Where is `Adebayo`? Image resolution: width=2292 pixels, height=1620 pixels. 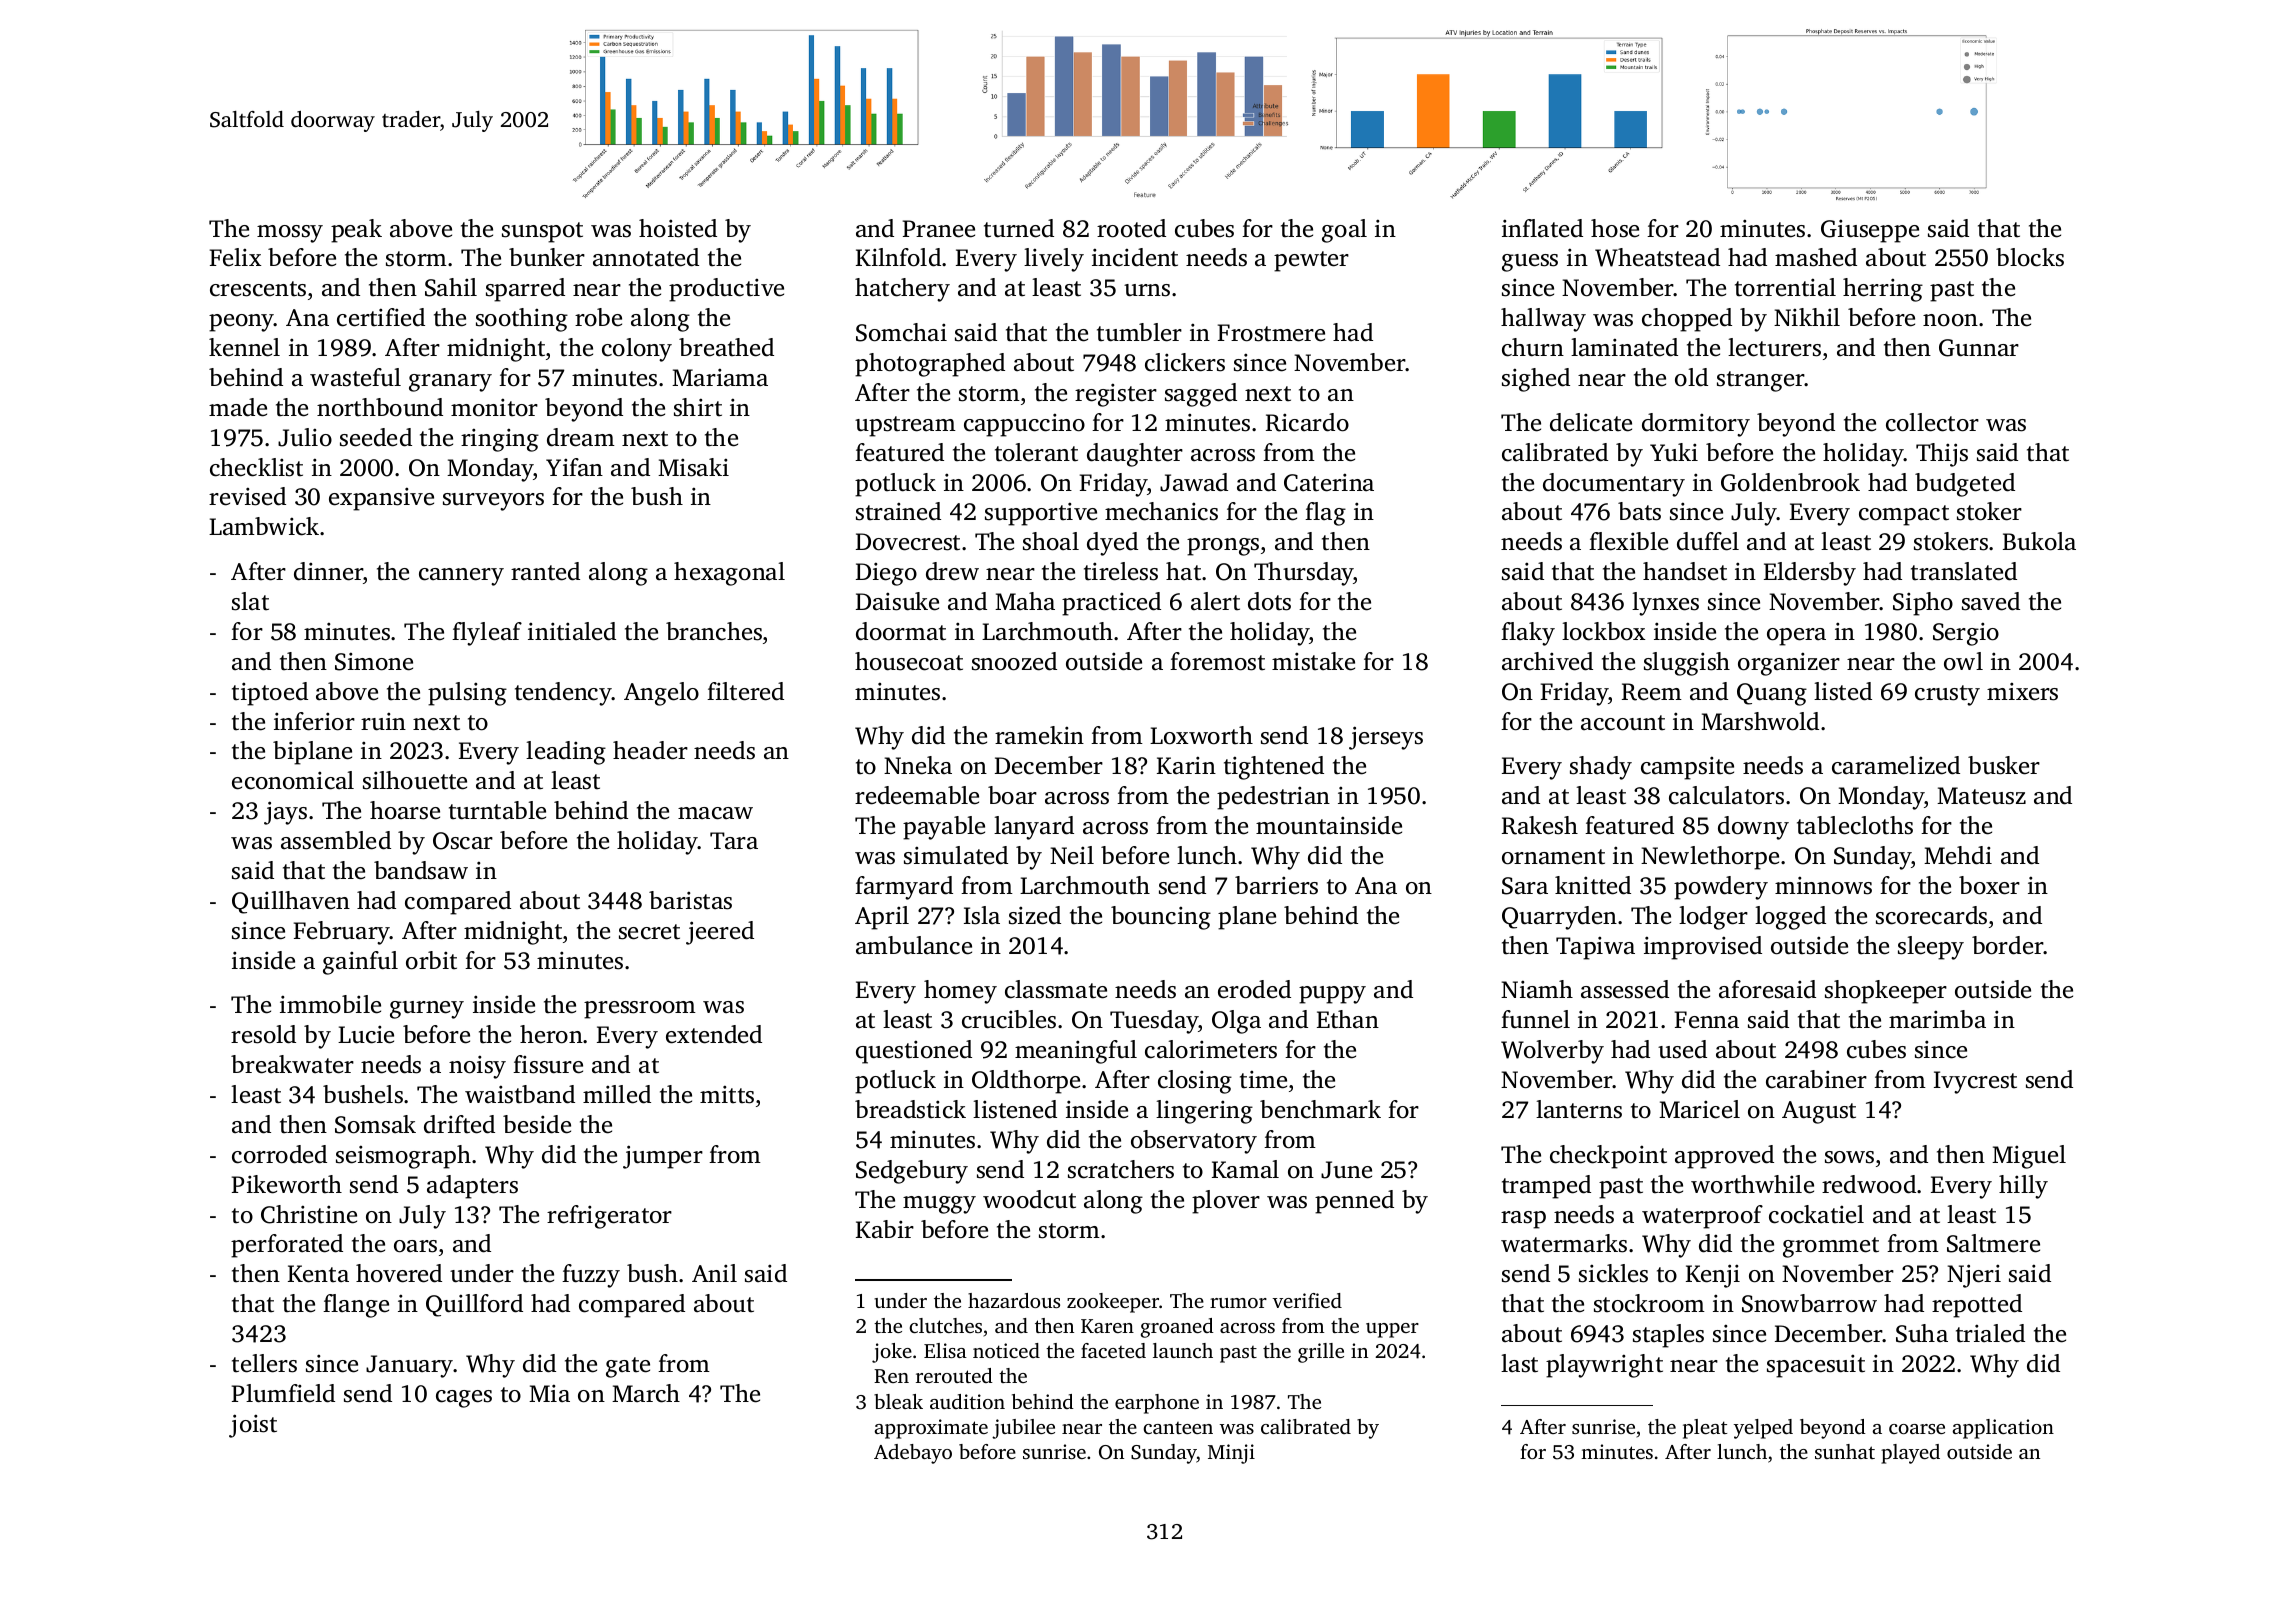
Adebayo is located at coordinates (913, 1454).
